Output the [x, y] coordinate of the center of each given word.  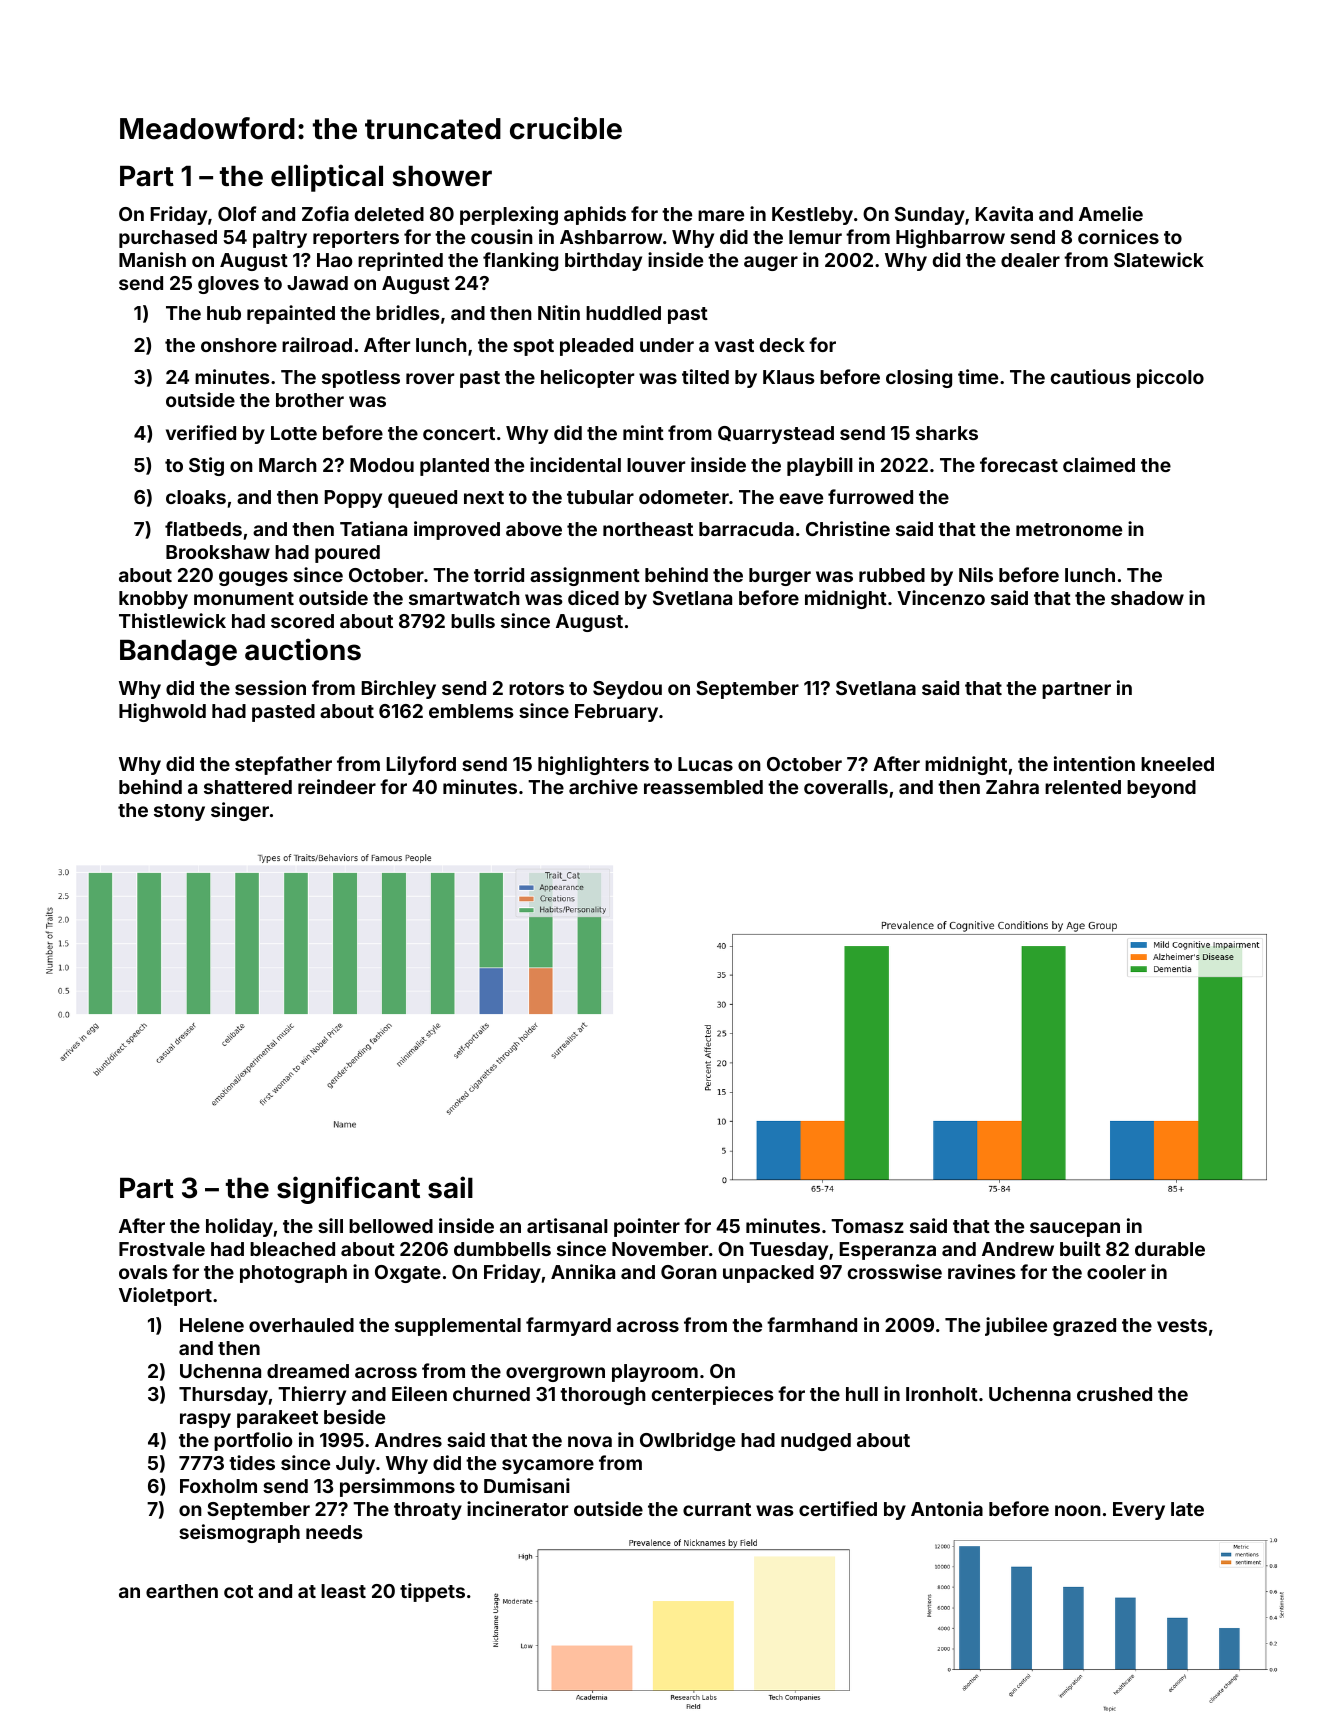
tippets [432, 1592]
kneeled [1177, 764]
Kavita [1004, 213]
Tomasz [867, 1226]
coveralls [846, 787]
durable [1170, 1249]
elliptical [327, 178]
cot [238, 1591]
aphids [595, 215]
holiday [239, 1227]
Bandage [178, 653]
